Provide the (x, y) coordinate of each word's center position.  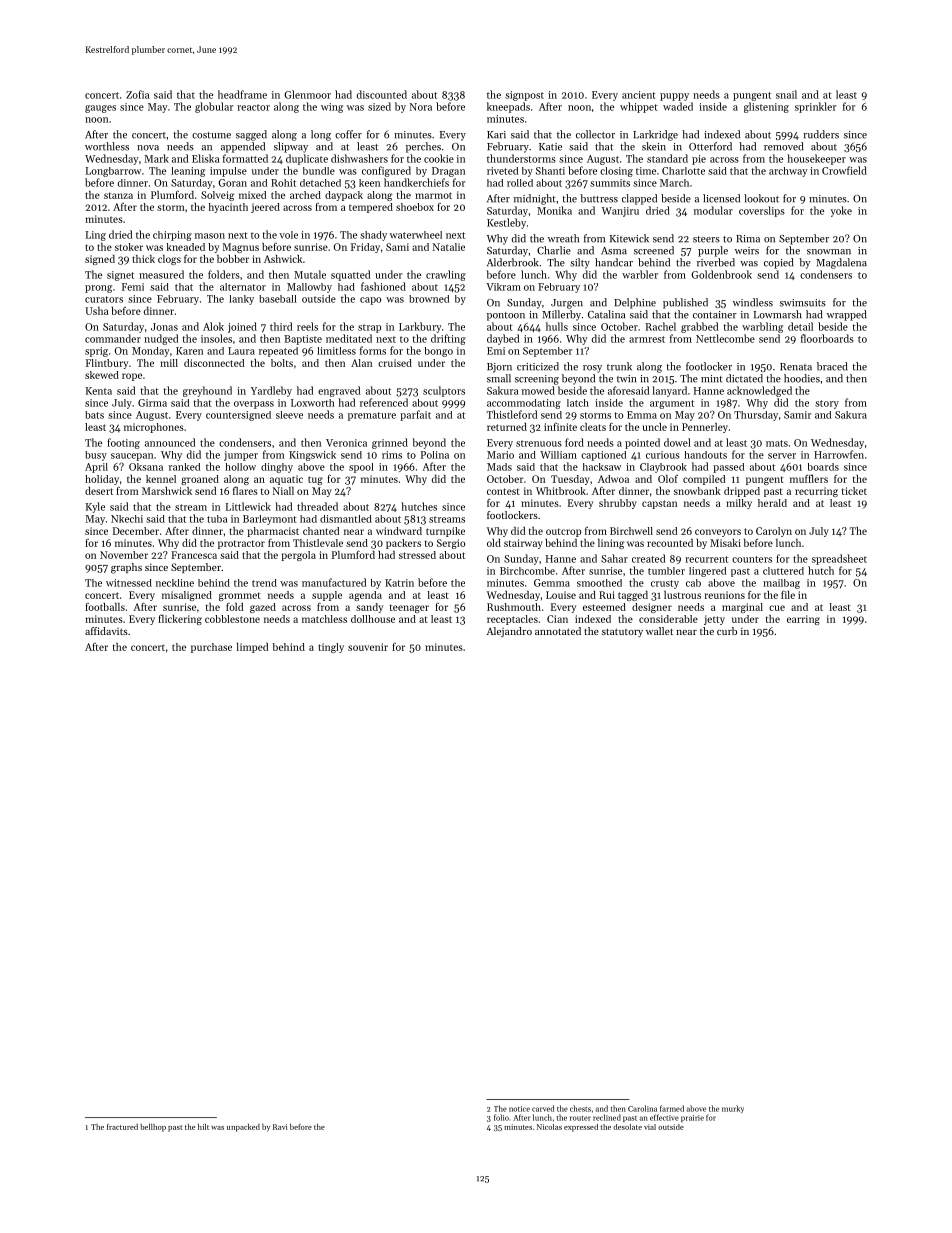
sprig (96, 352)
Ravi (280, 1127)
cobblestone (232, 619)
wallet (659, 631)
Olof (668, 479)
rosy (592, 369)
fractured (122, 1127)
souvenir (368, 647)
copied (779, 263)
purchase (211, 648)
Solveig (217, 196)
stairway (523, 544)
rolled (520, 183)
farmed (672, 1108)
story (827, 404)
